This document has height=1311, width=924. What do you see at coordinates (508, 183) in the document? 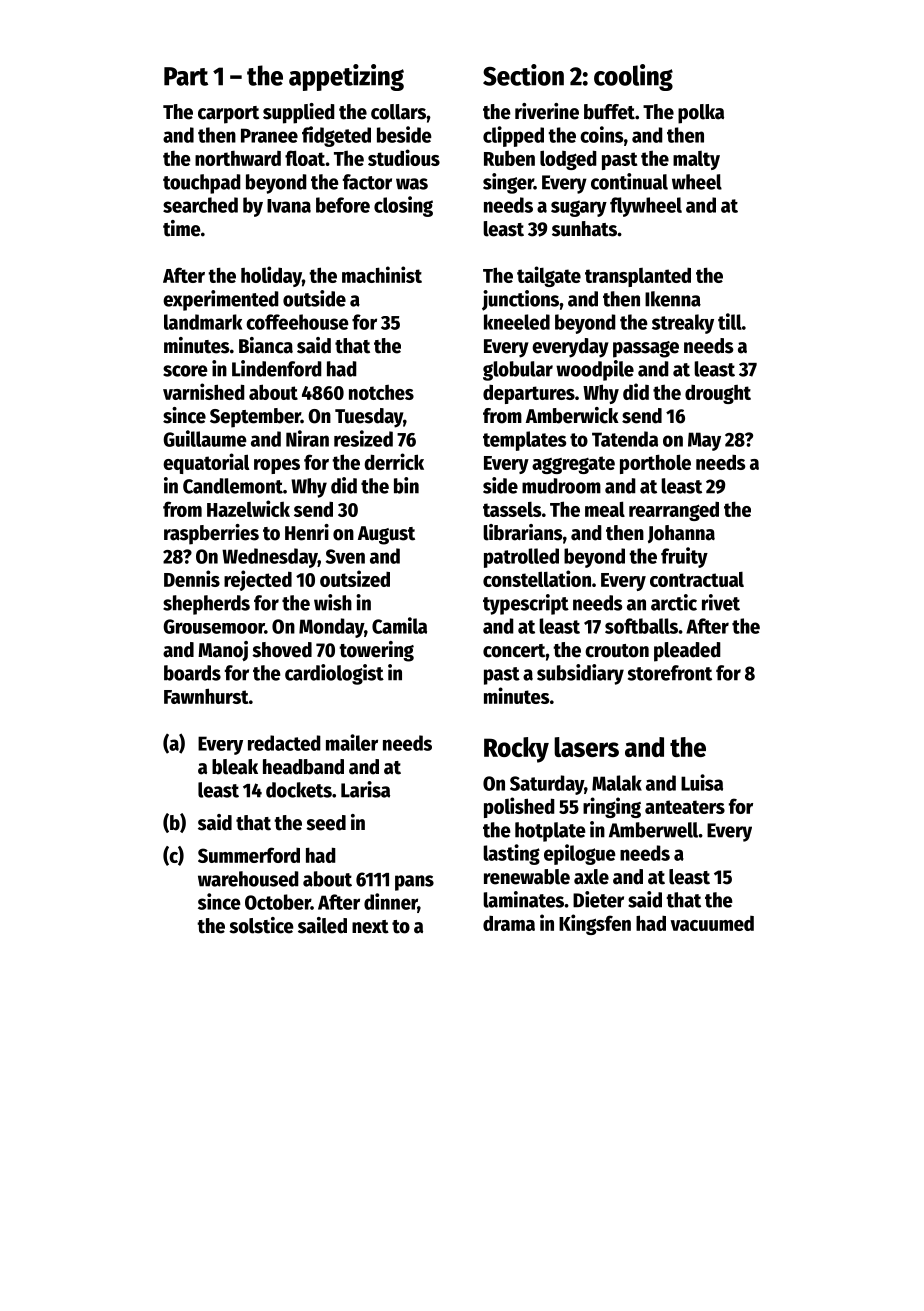
I see `singer` at bounding box center [508, 183].
